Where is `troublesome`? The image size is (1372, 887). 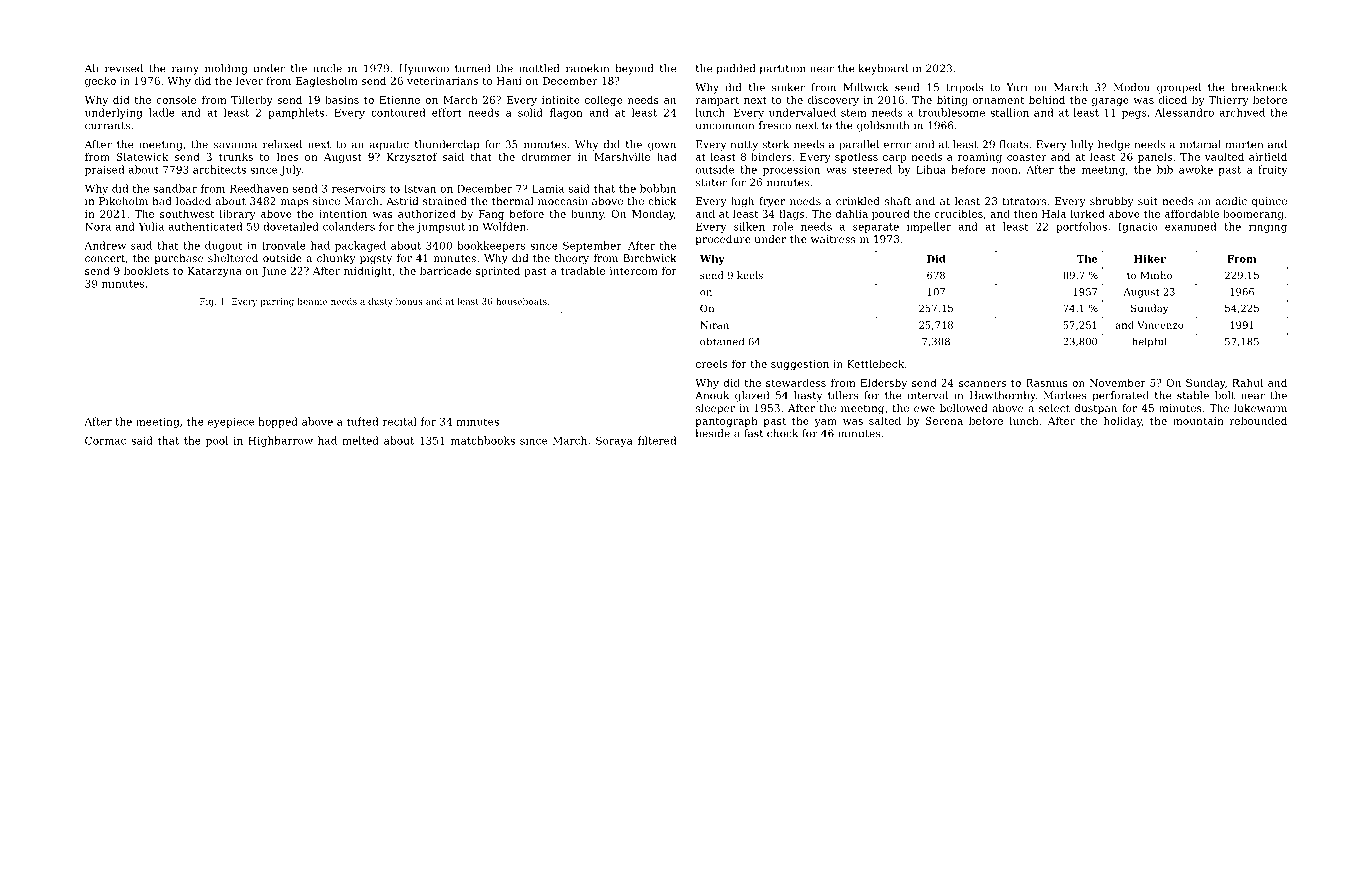
troublesome is located at coordinates (951, 112).
